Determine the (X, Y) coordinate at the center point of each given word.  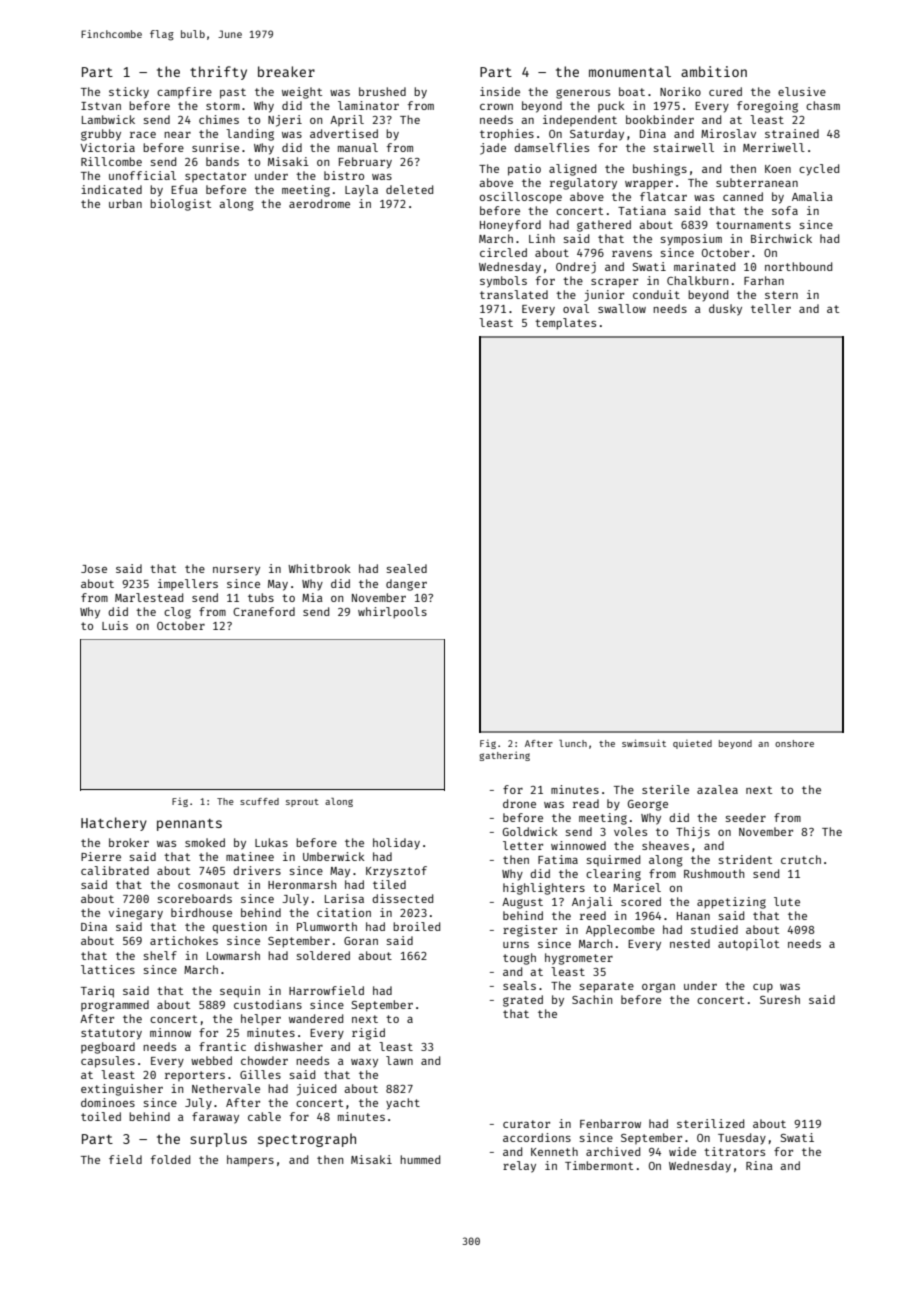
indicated (111, 189)
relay (519, 1167)
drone (519, 803)
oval (576, 308)
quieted (692, 744)
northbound (798, 266)
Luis (115, 625)
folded (170, 1159)
